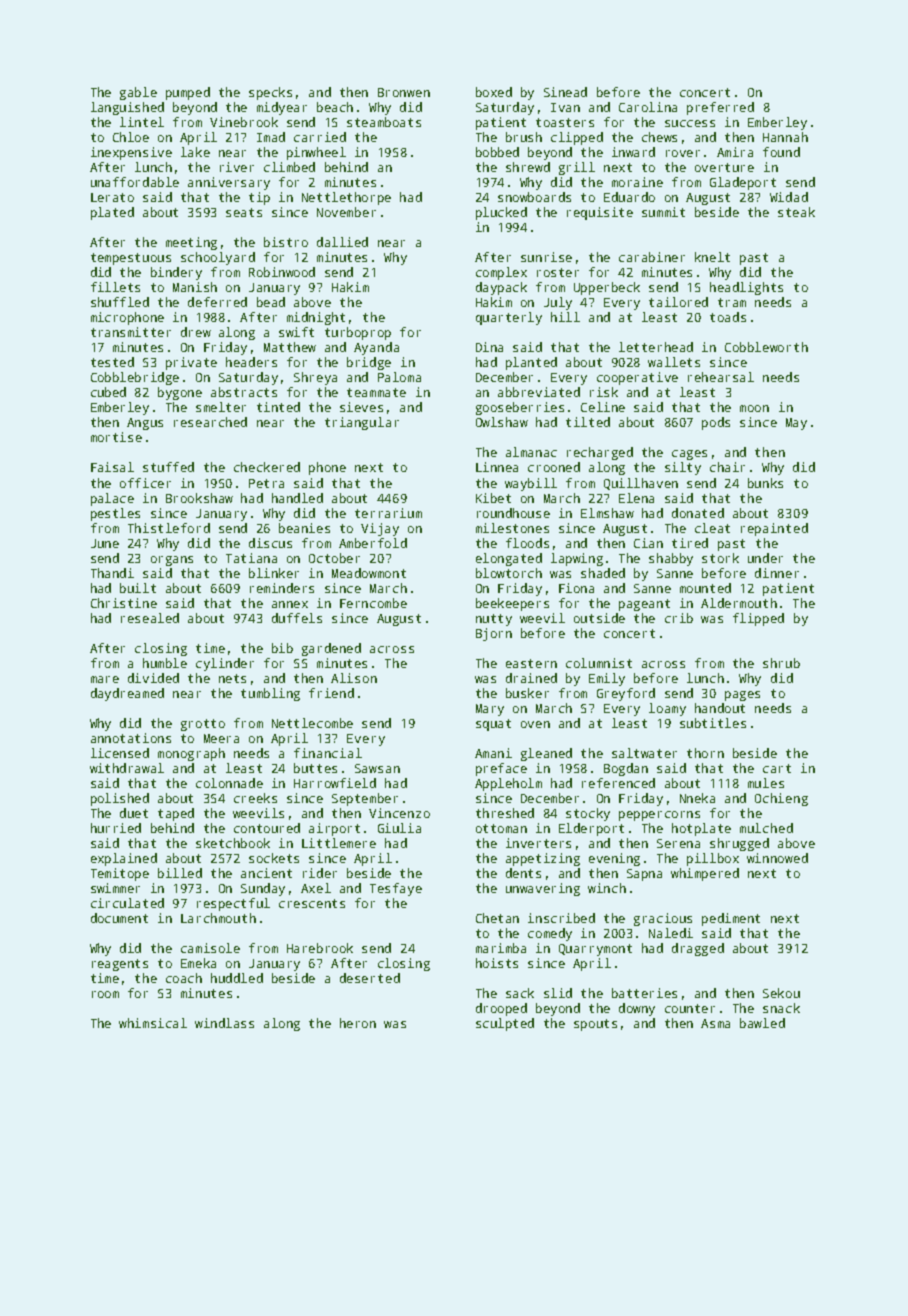 This screenshot has height=1316, width=908. What do you see at coordinates (168, 467) in the screenshot?
I see `stuffed` at bounding box center [168, 467].
